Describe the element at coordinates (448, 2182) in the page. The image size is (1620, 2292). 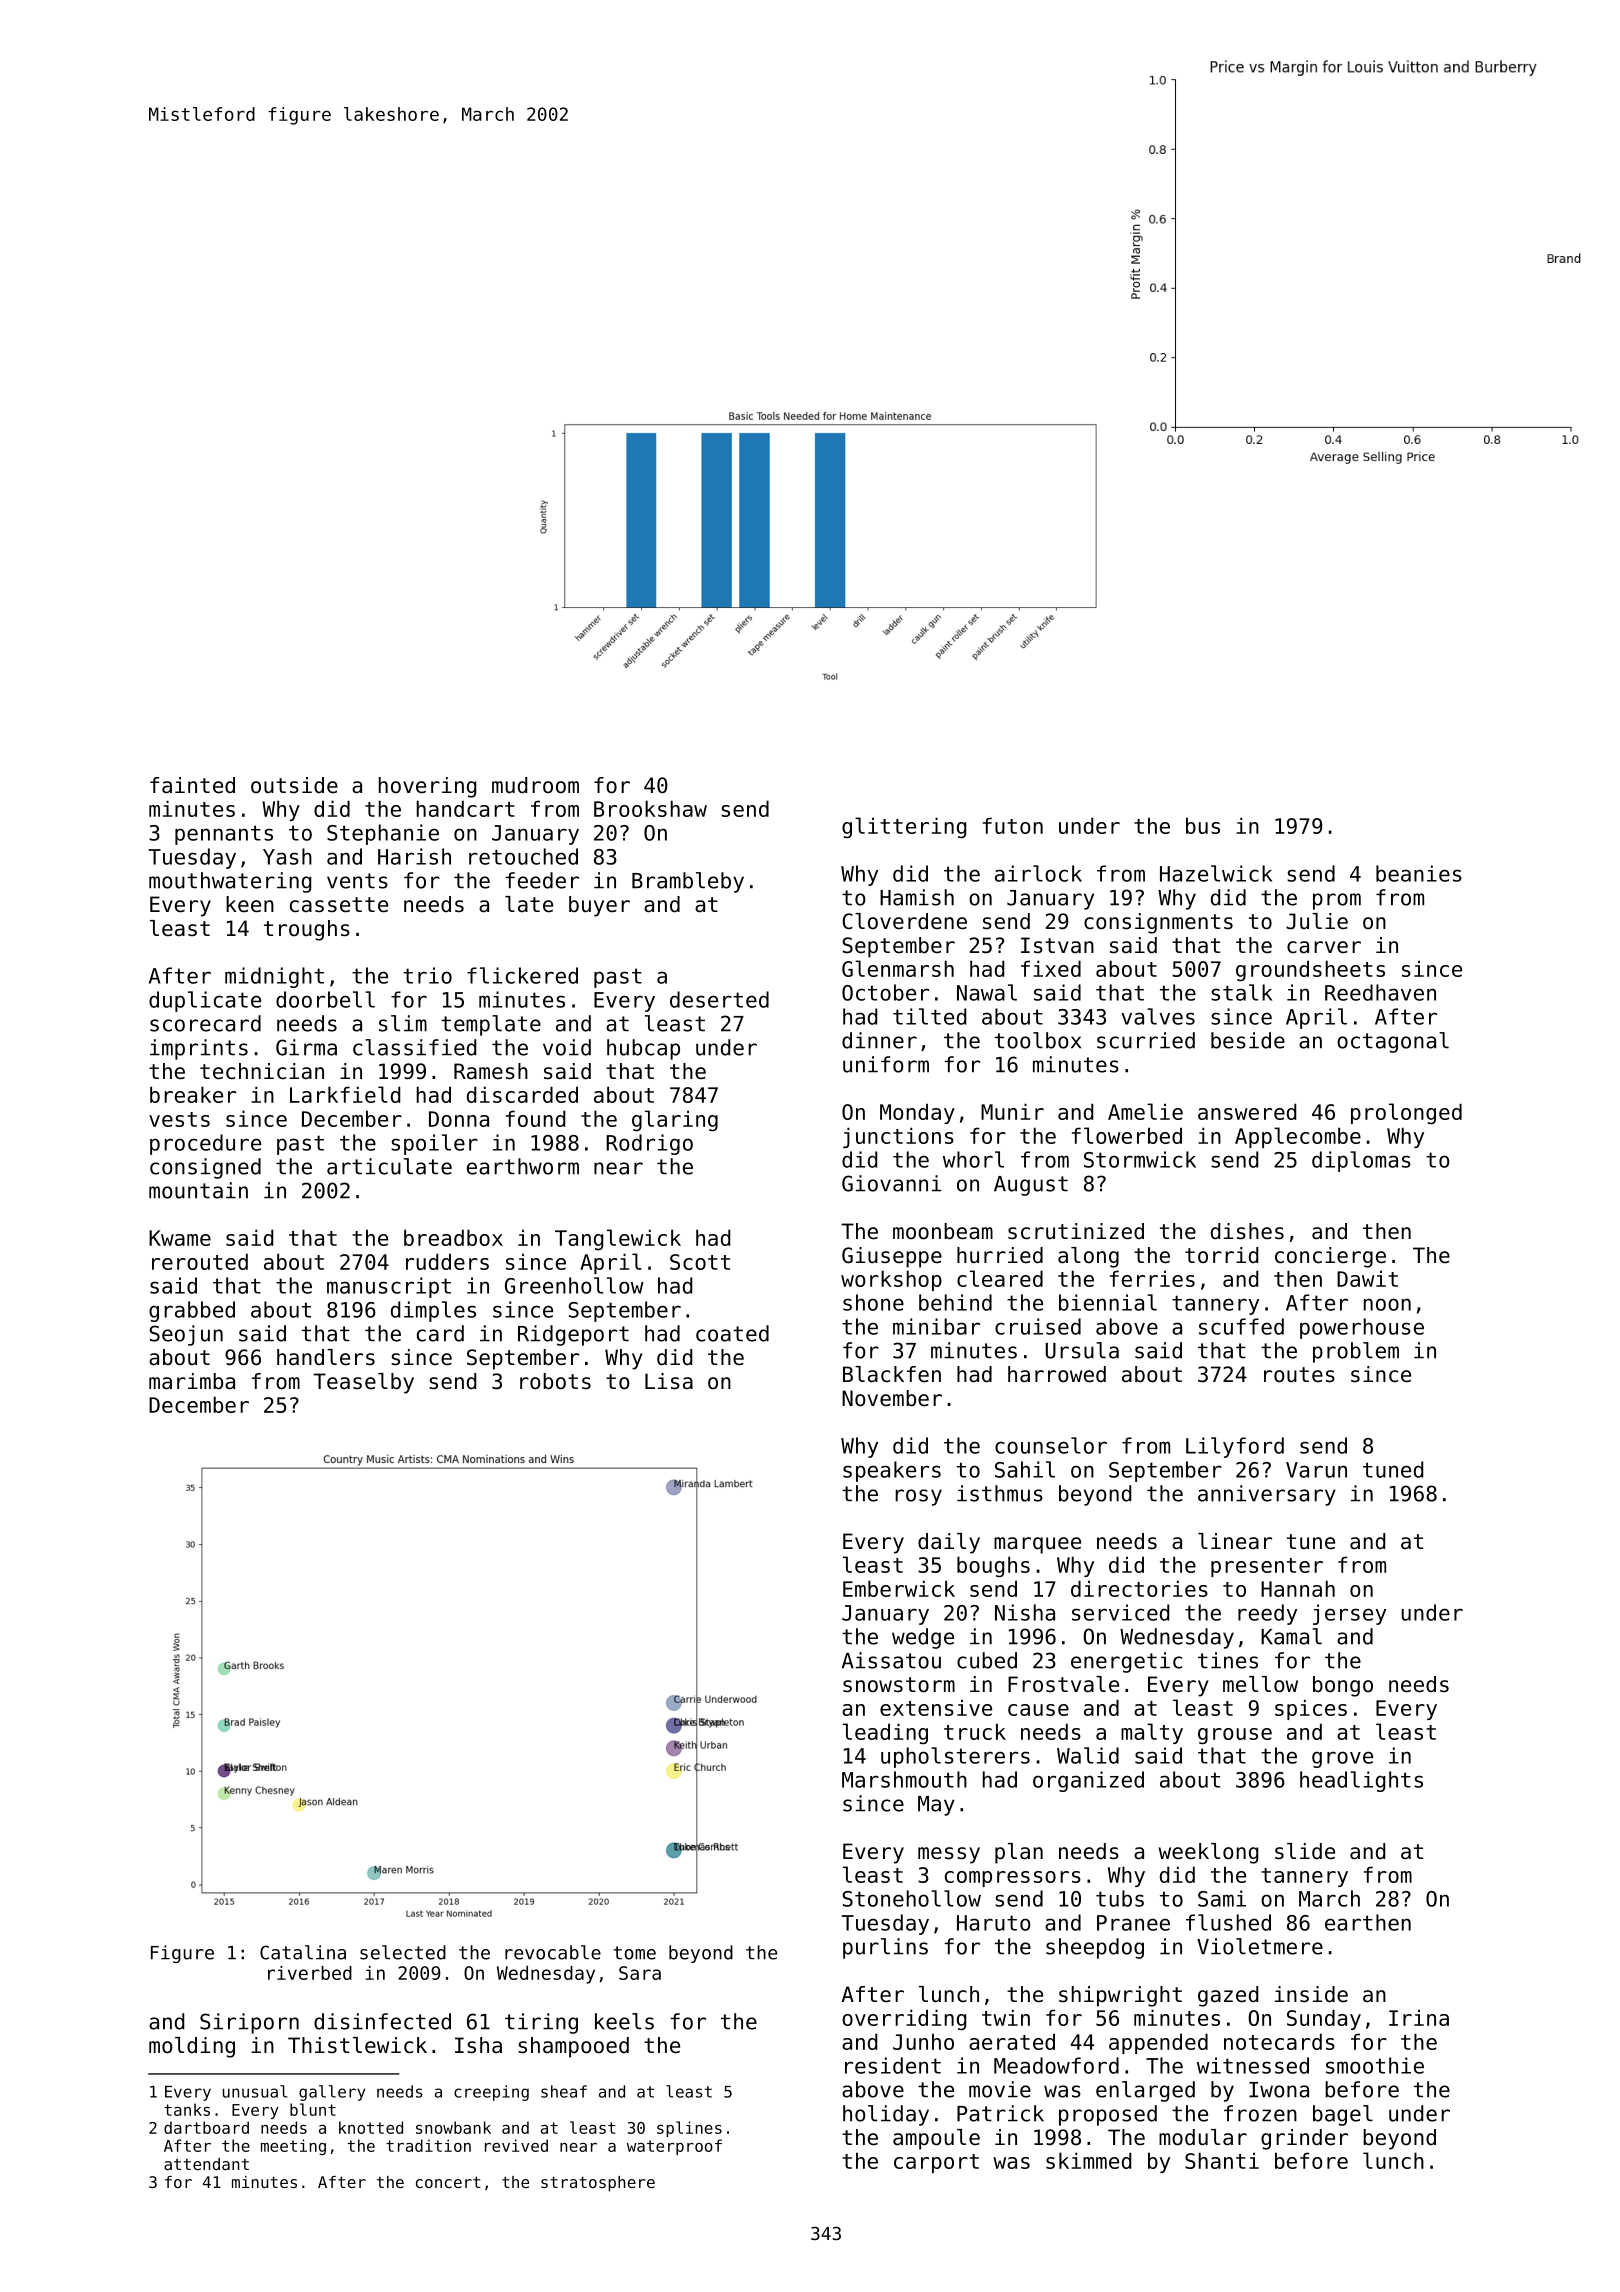
I see `concert` at that location.
